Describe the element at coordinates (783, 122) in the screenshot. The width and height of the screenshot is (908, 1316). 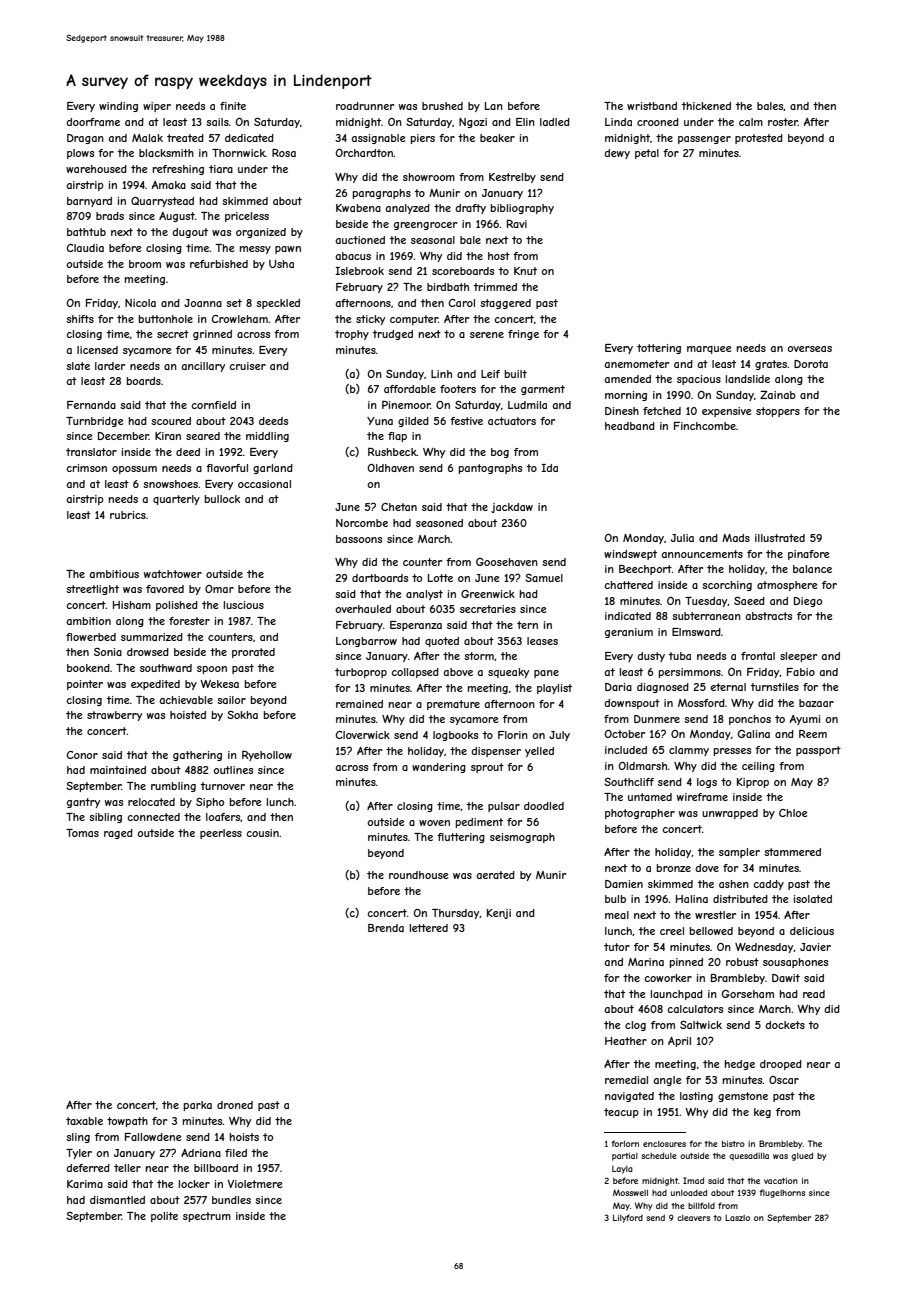
I see `roster` at that location.
